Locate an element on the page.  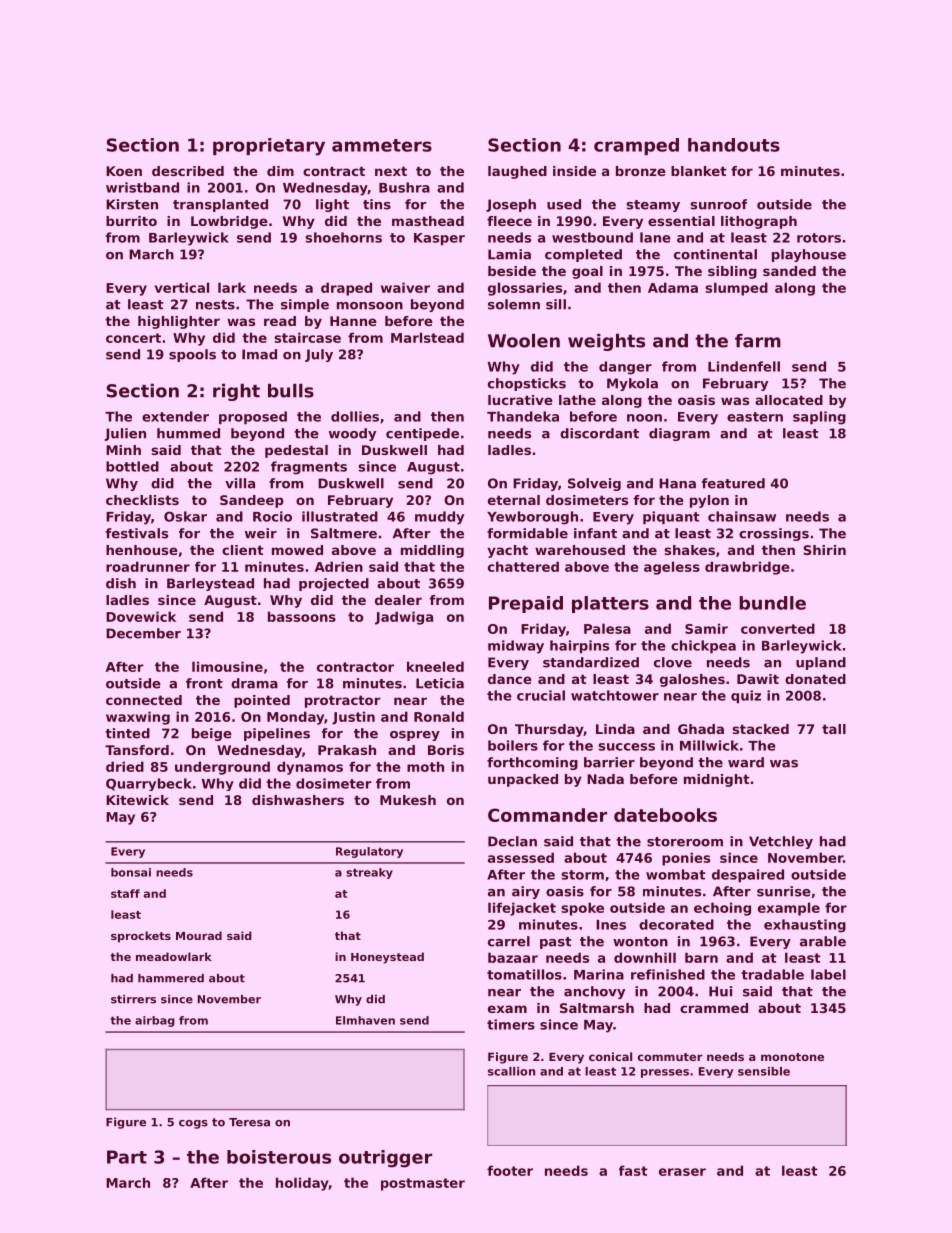
Dovewick is located at coordinates (141, 616).
